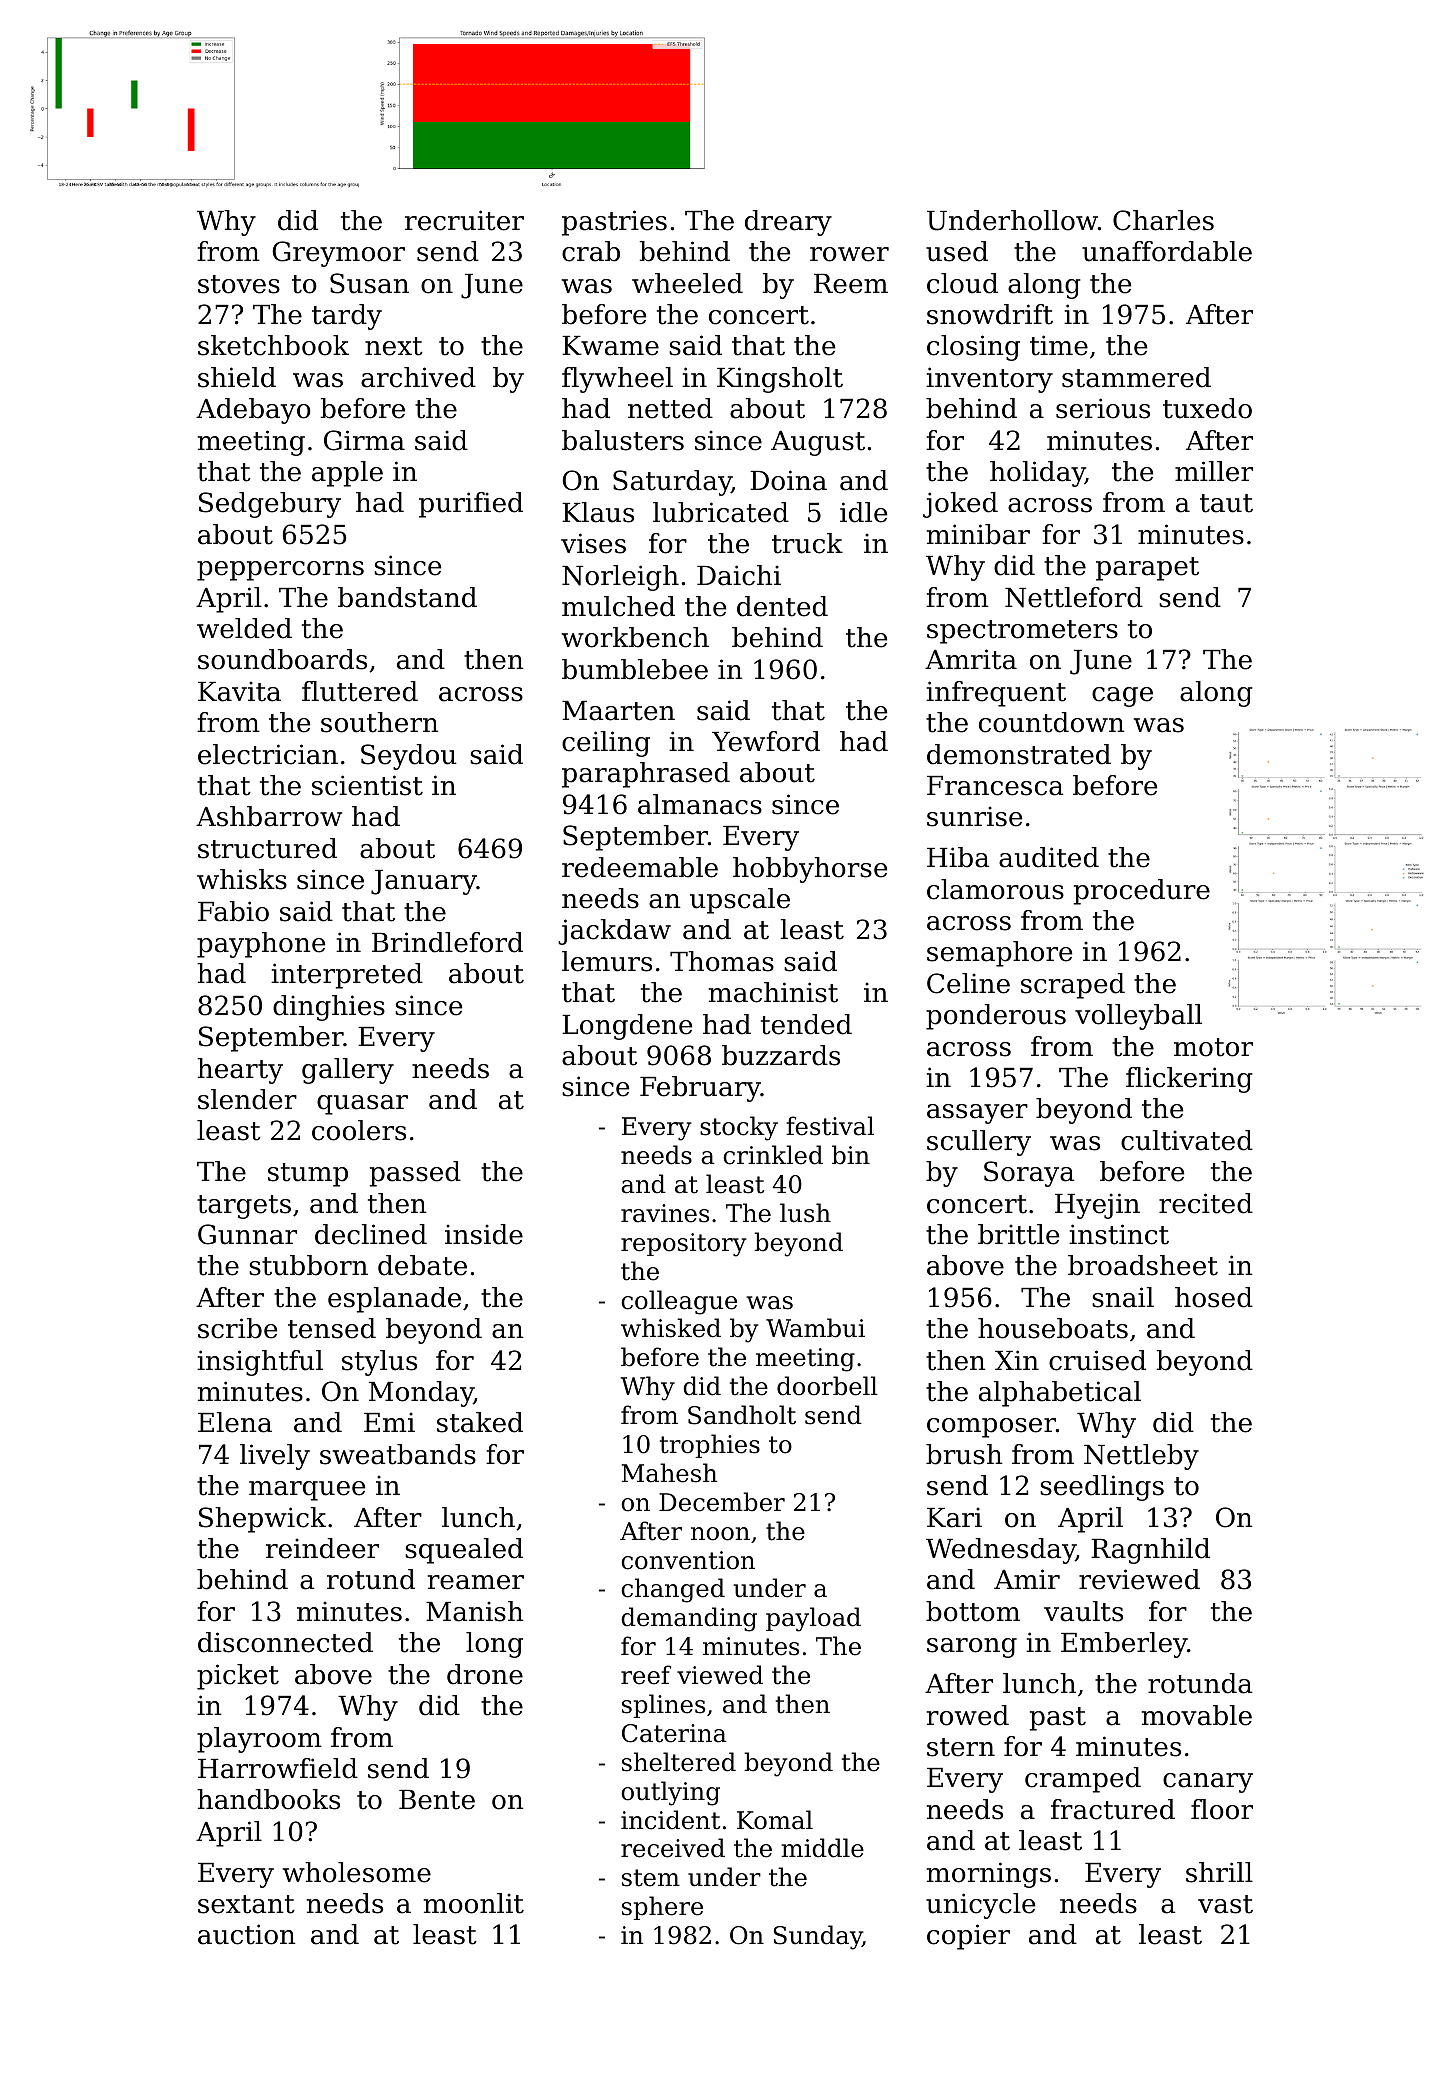 Image resolution: width=1450 pixels, height=2100 pixels. I want to click on dreary, so click(788, 223).
